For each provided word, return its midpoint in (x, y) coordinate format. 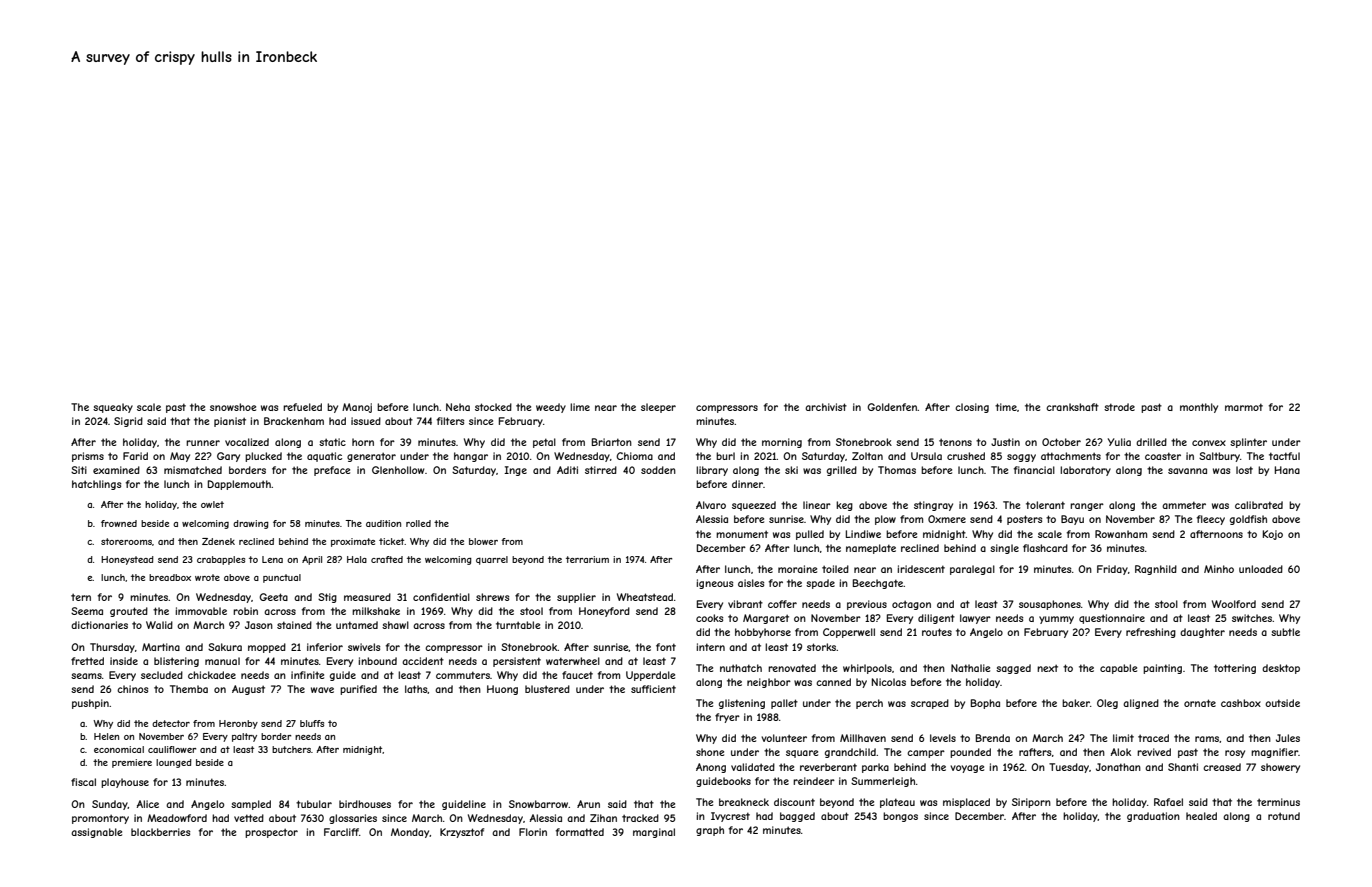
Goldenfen (892, 407)
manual (222, 661)
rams (1207, 739)
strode (1119, 407)
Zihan (603, 818)
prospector (271, 833)
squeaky (113, 408)
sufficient (653, 689)
